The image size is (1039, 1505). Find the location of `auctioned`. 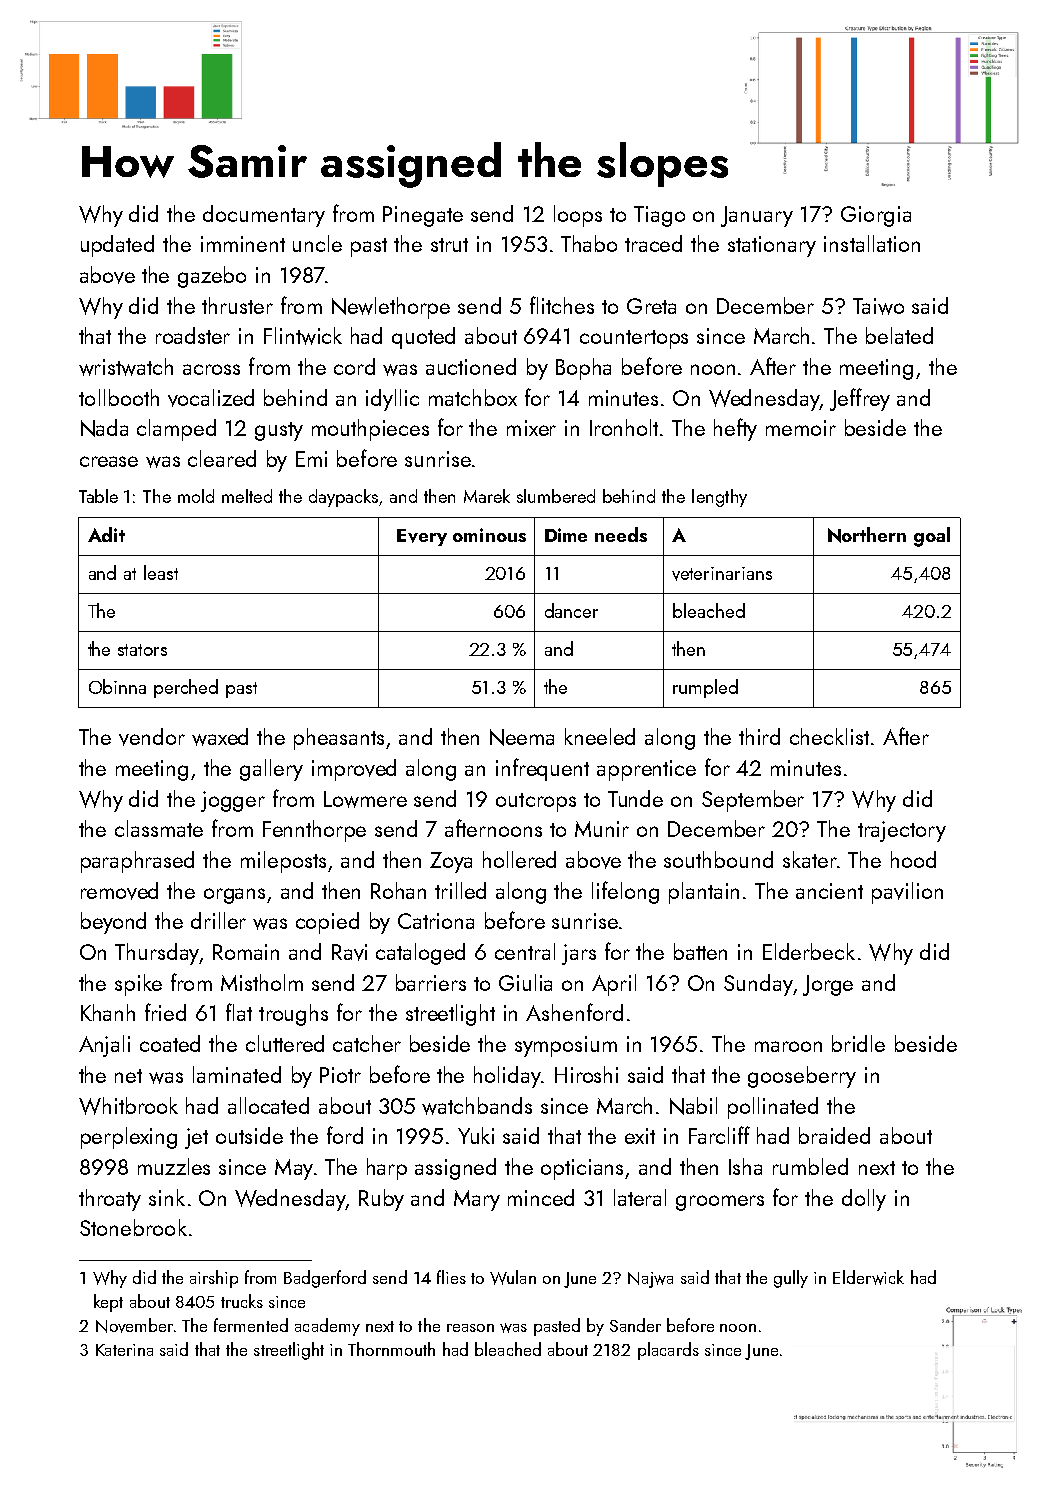

auctioned is located at coordinates (471, 366).
